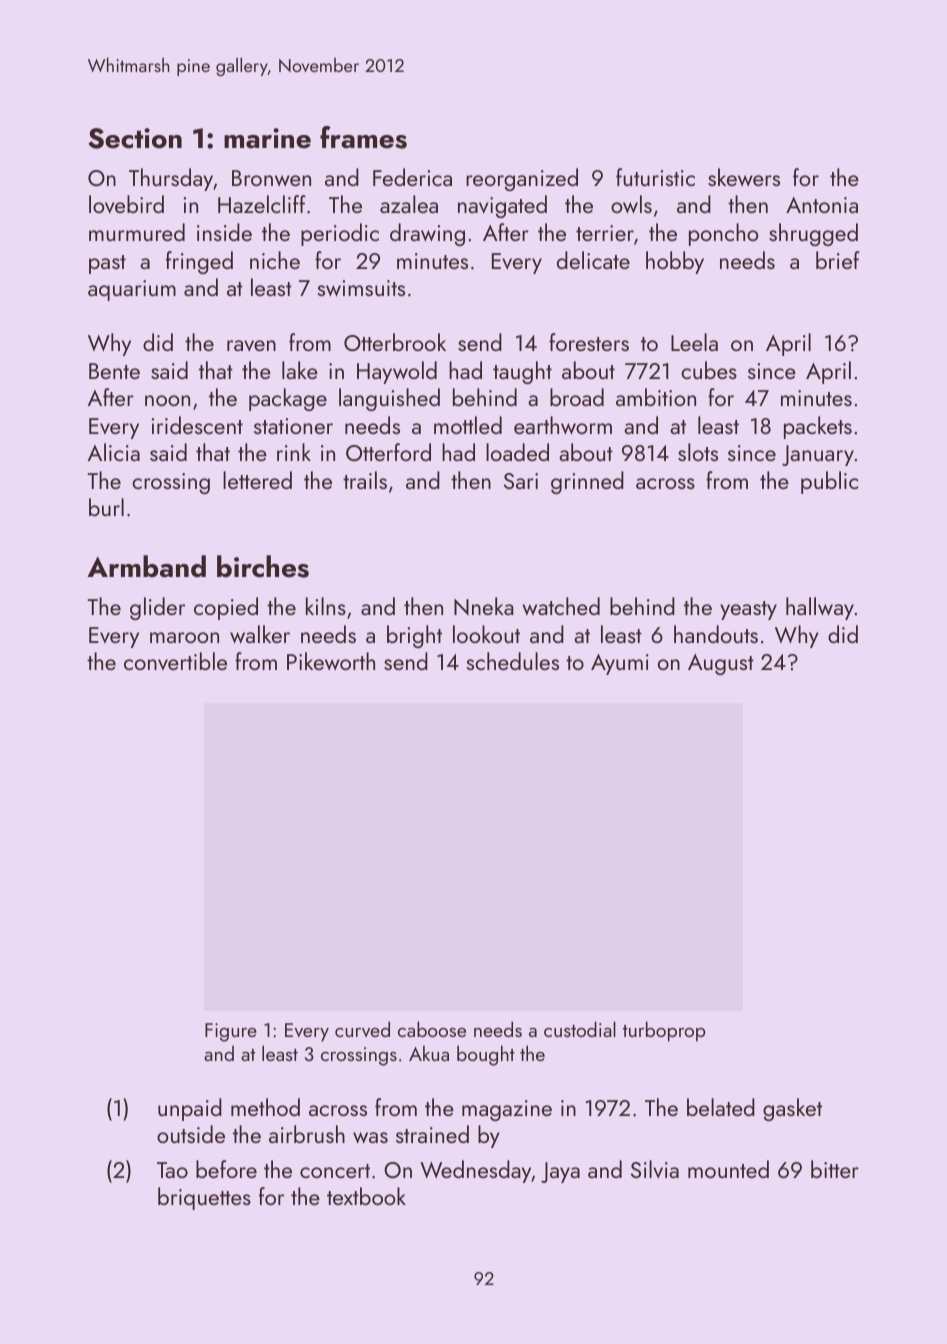 This page has width=947, height=1344. I want to click on Pikeworth, so click(331, 661).
